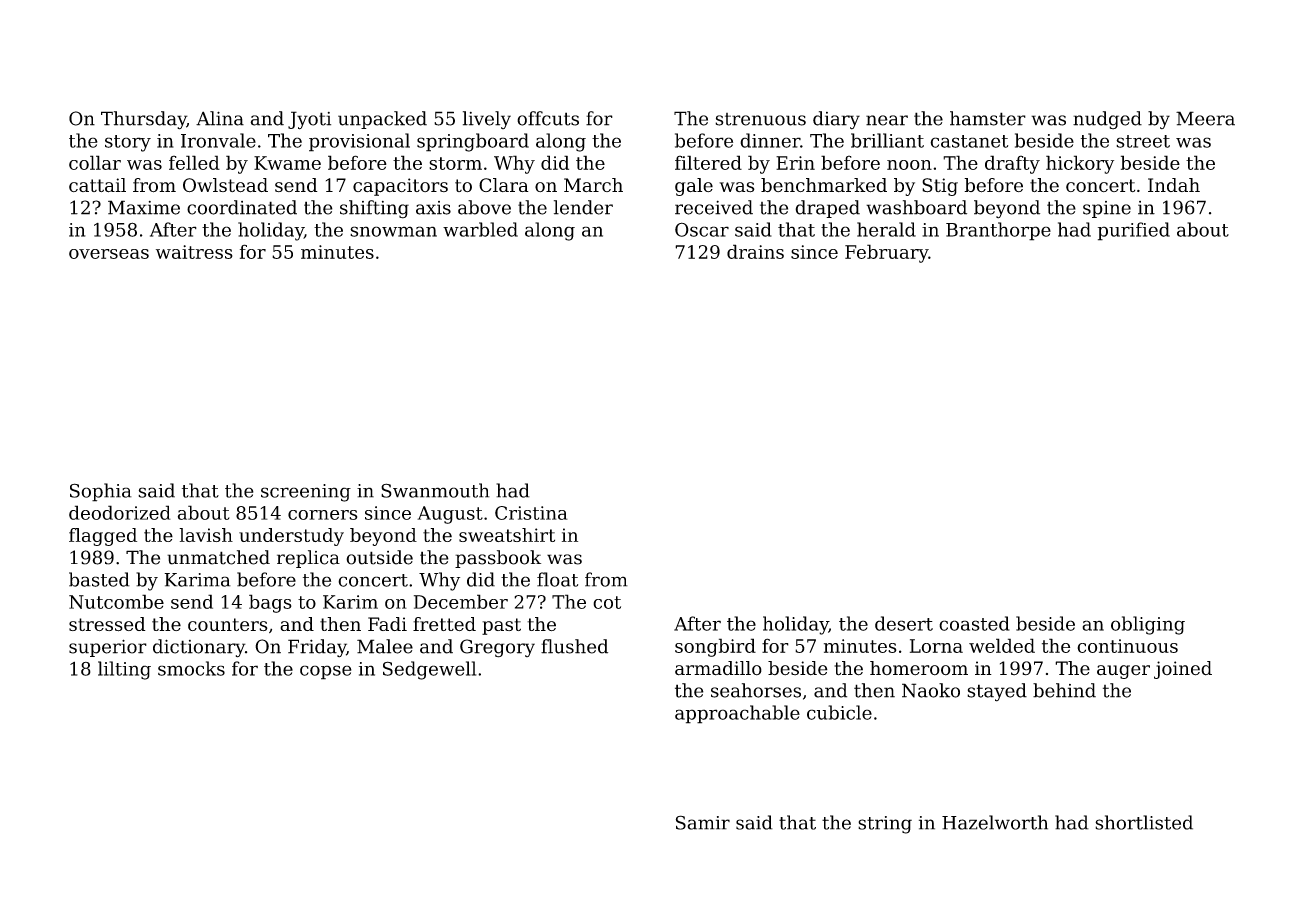 The image size is (1308, 924). I want to click on offcuts, so click(548, 118).
